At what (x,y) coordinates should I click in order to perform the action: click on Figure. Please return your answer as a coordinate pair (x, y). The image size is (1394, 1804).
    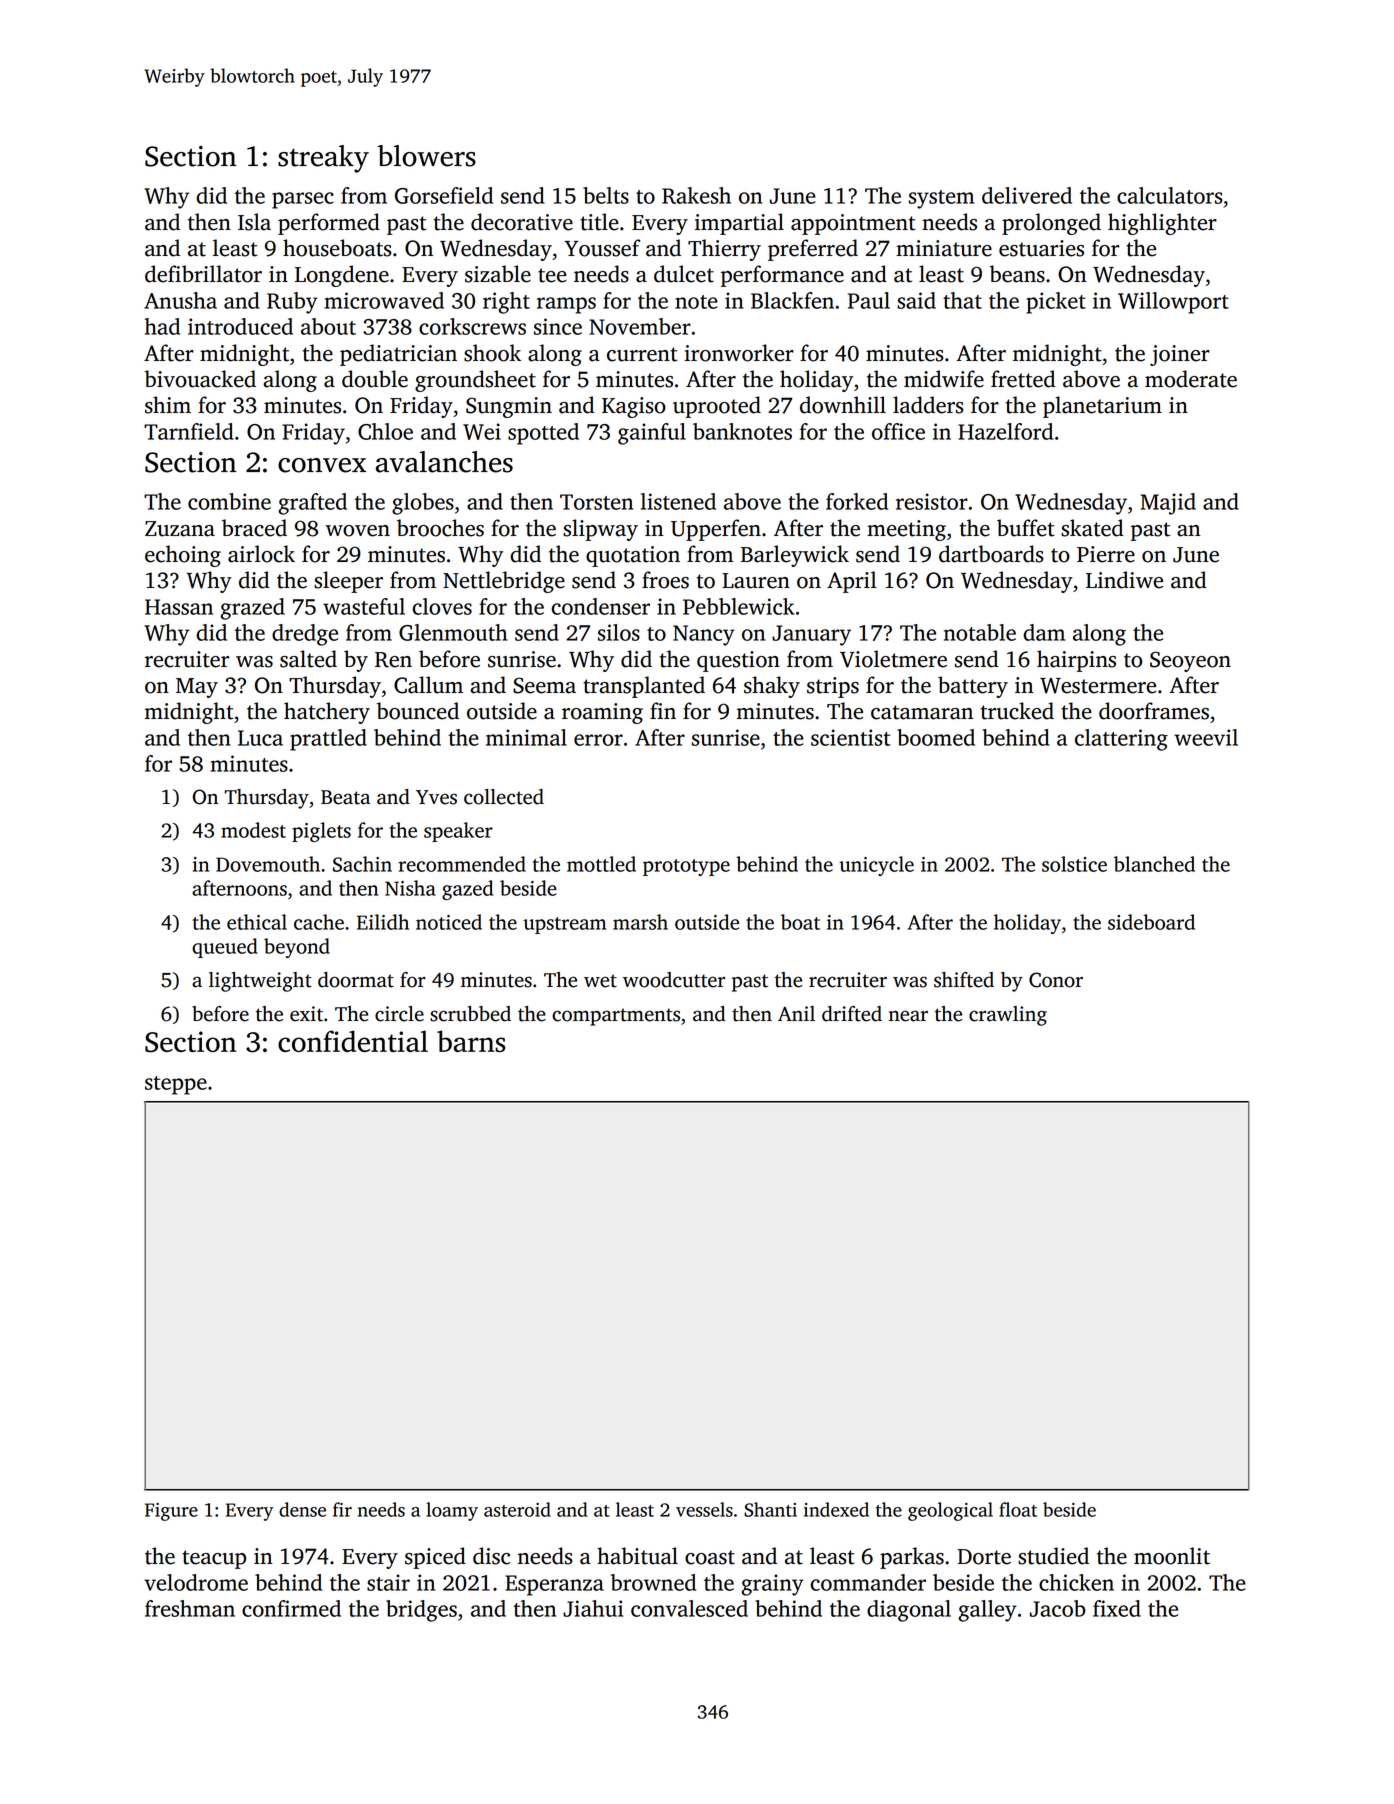
    Looking at the image, I should click on (171, 1512).
